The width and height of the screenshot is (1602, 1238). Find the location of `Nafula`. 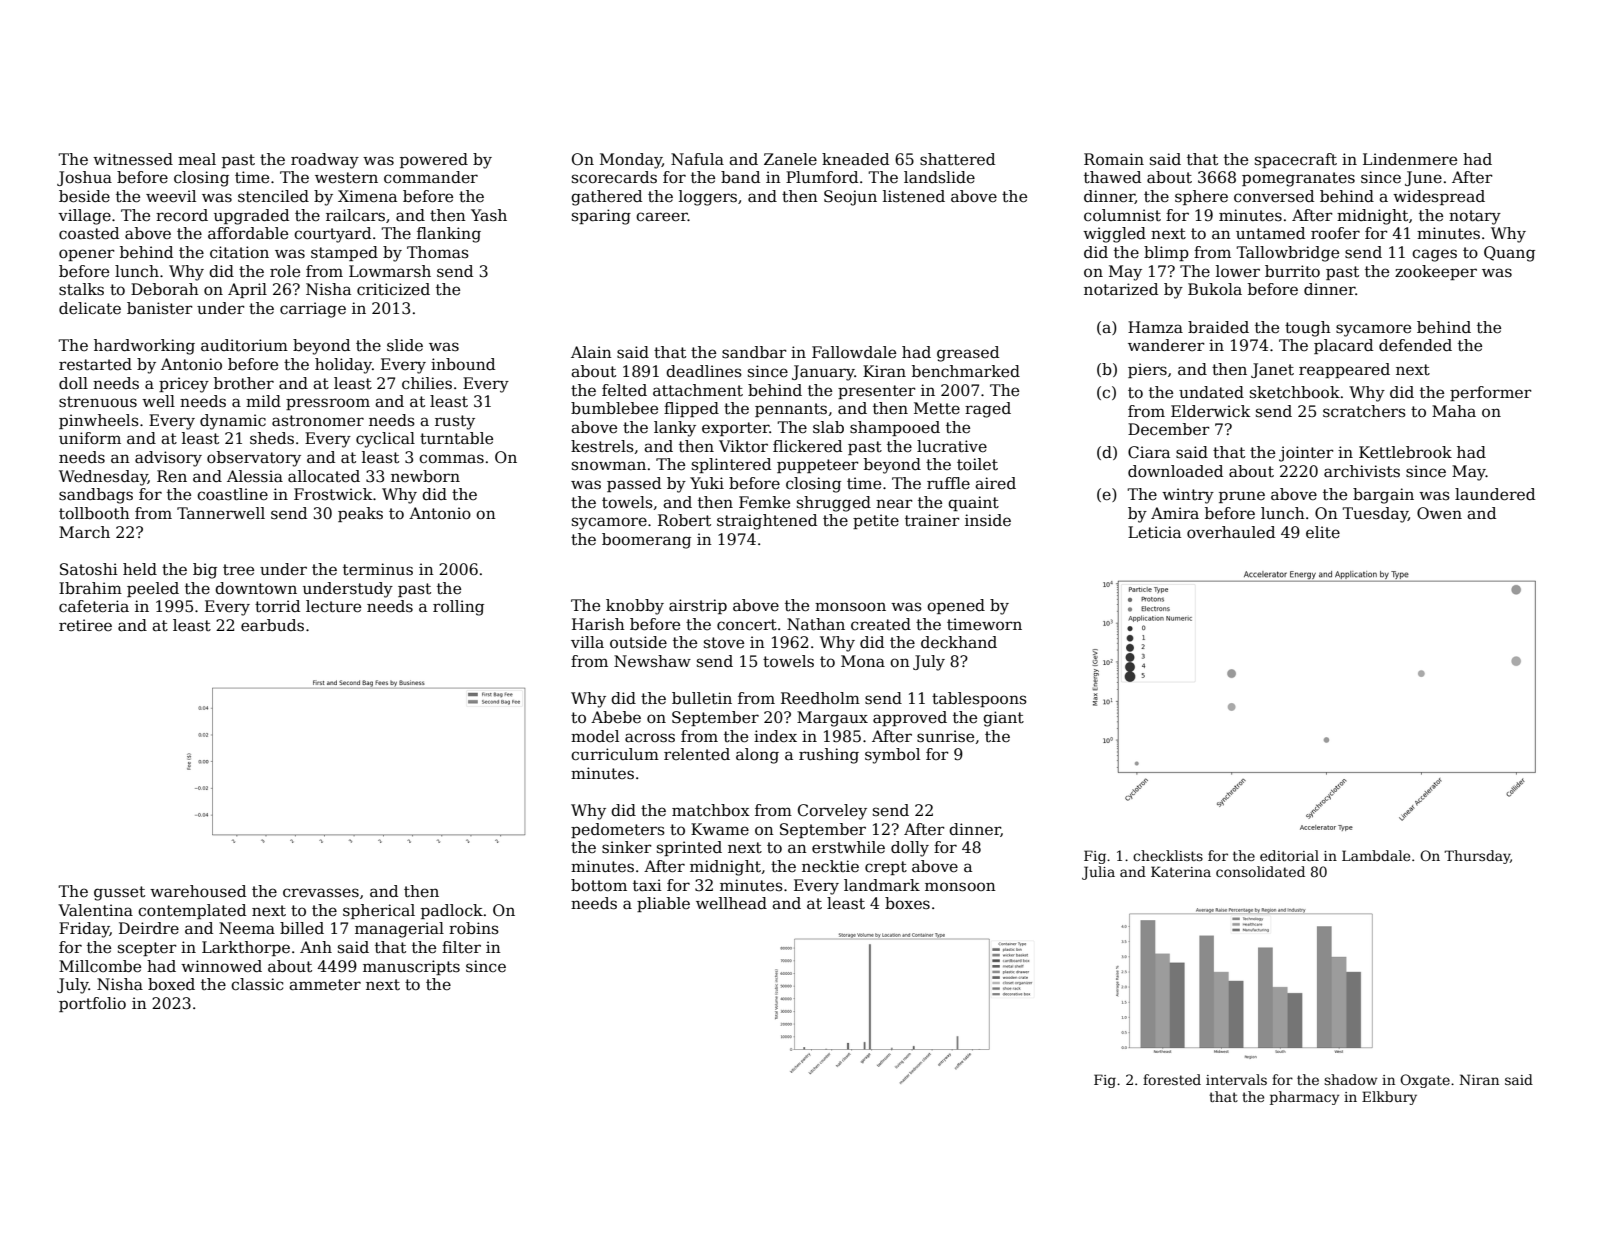

Nafula is located at coordinates (697, 159).
